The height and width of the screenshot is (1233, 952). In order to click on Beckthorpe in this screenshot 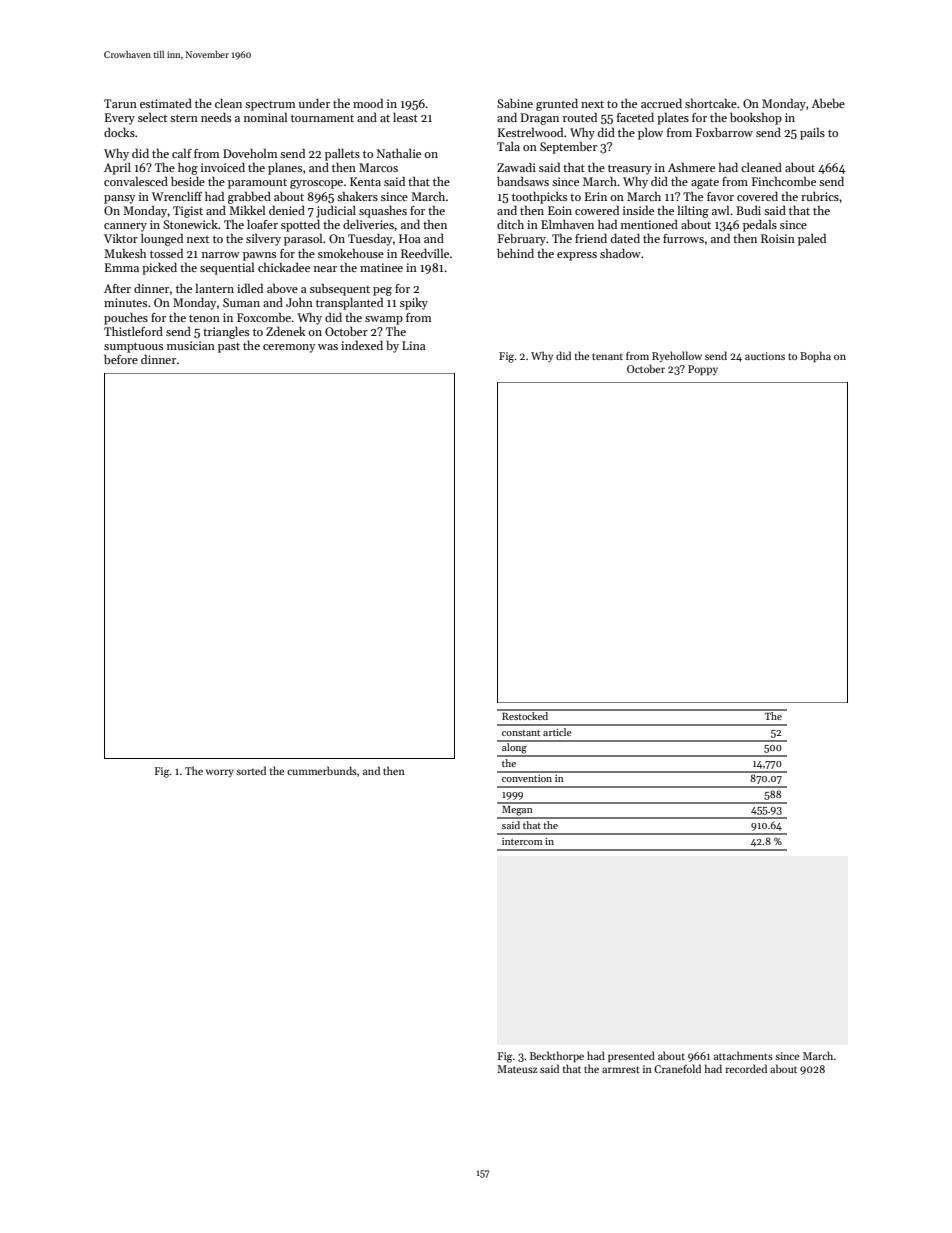, I will do `click(557, 1056)`.
